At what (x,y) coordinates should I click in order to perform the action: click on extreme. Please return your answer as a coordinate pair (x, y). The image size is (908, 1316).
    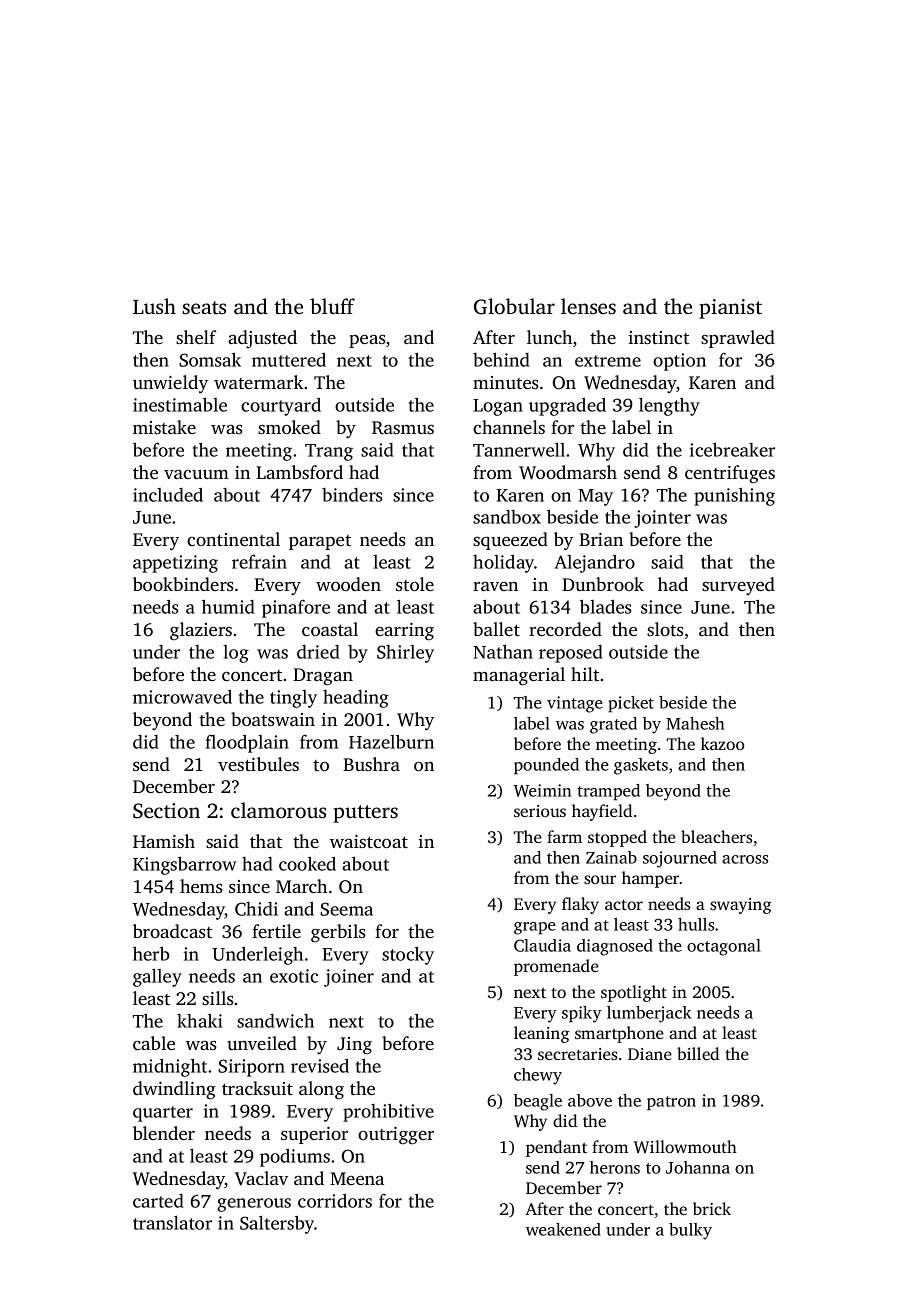
    Looking at the image, I should click on (608, 361).
